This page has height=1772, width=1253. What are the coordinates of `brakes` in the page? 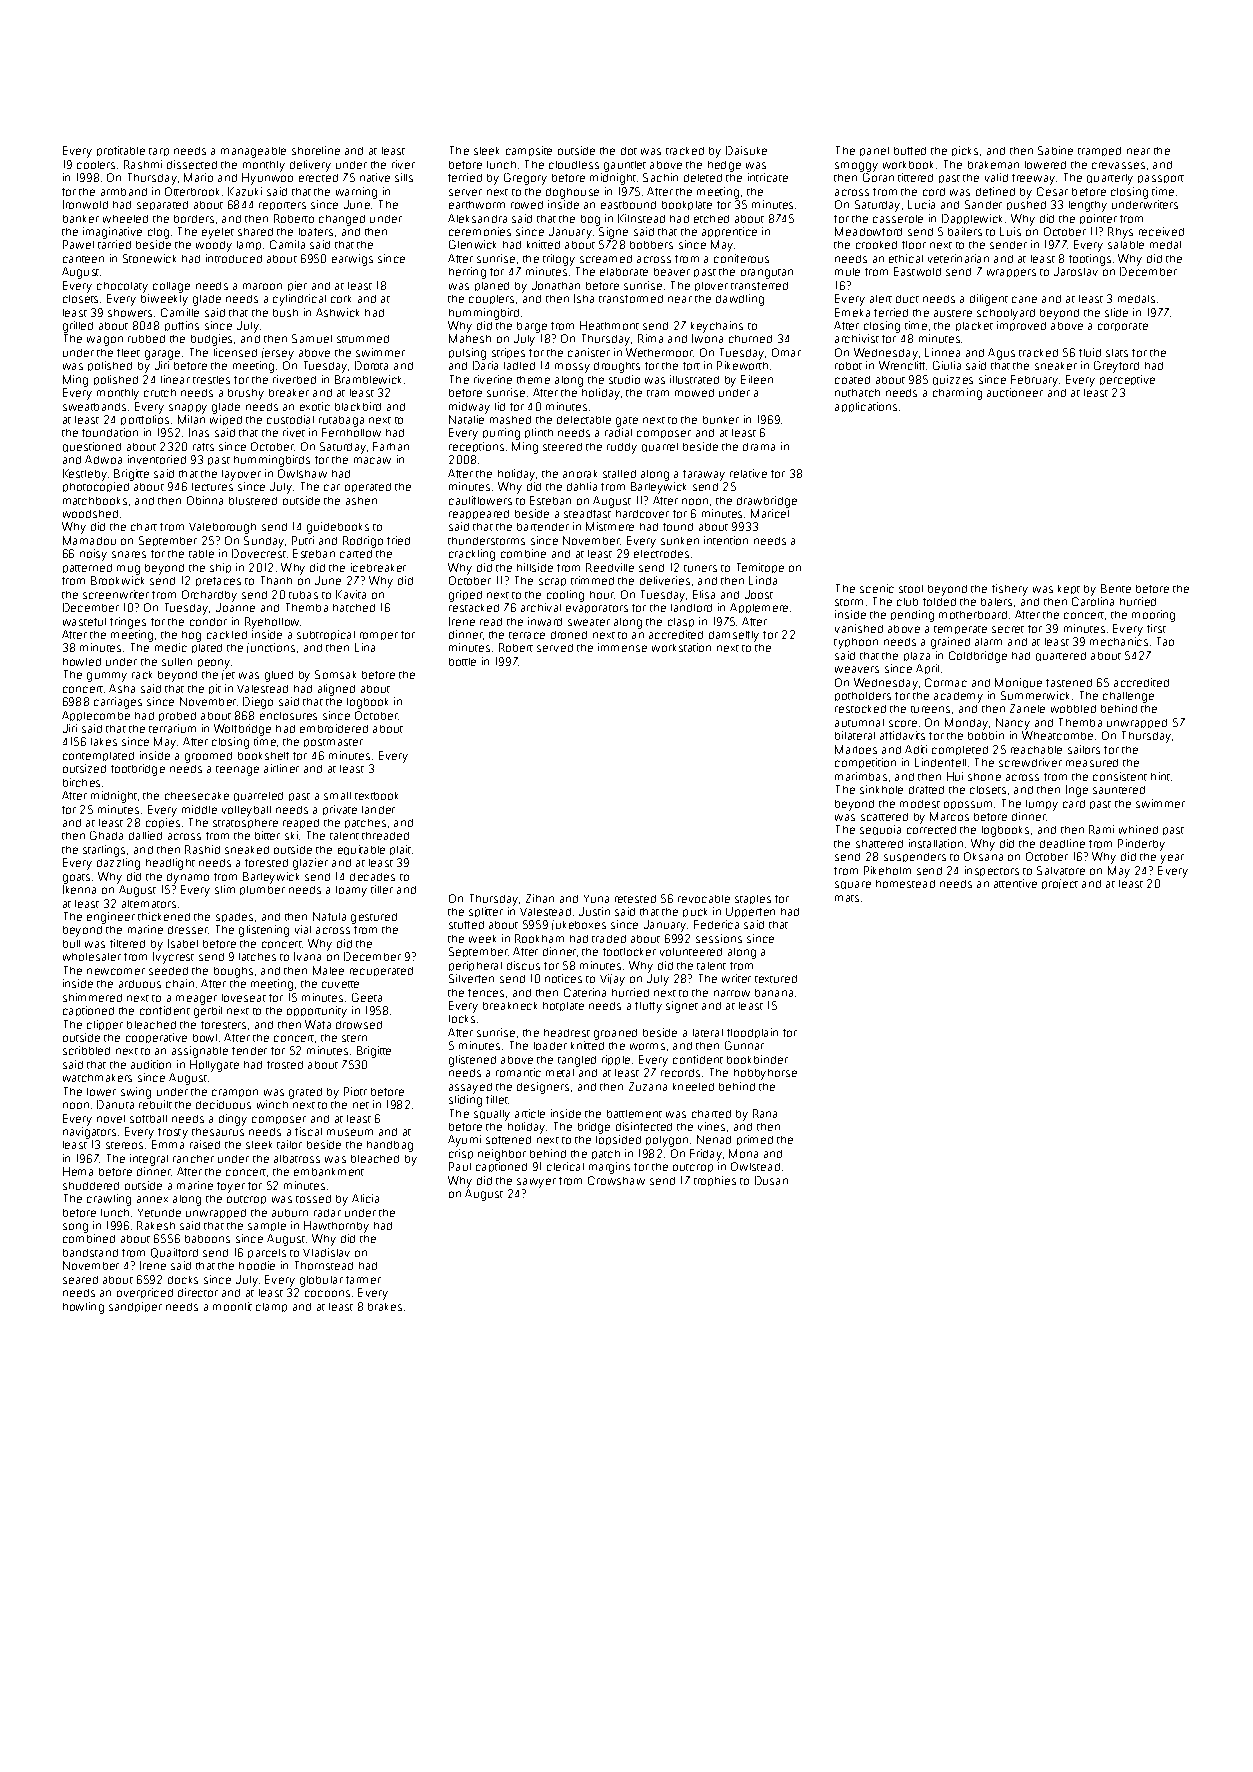 It's located at (385, 1307).
